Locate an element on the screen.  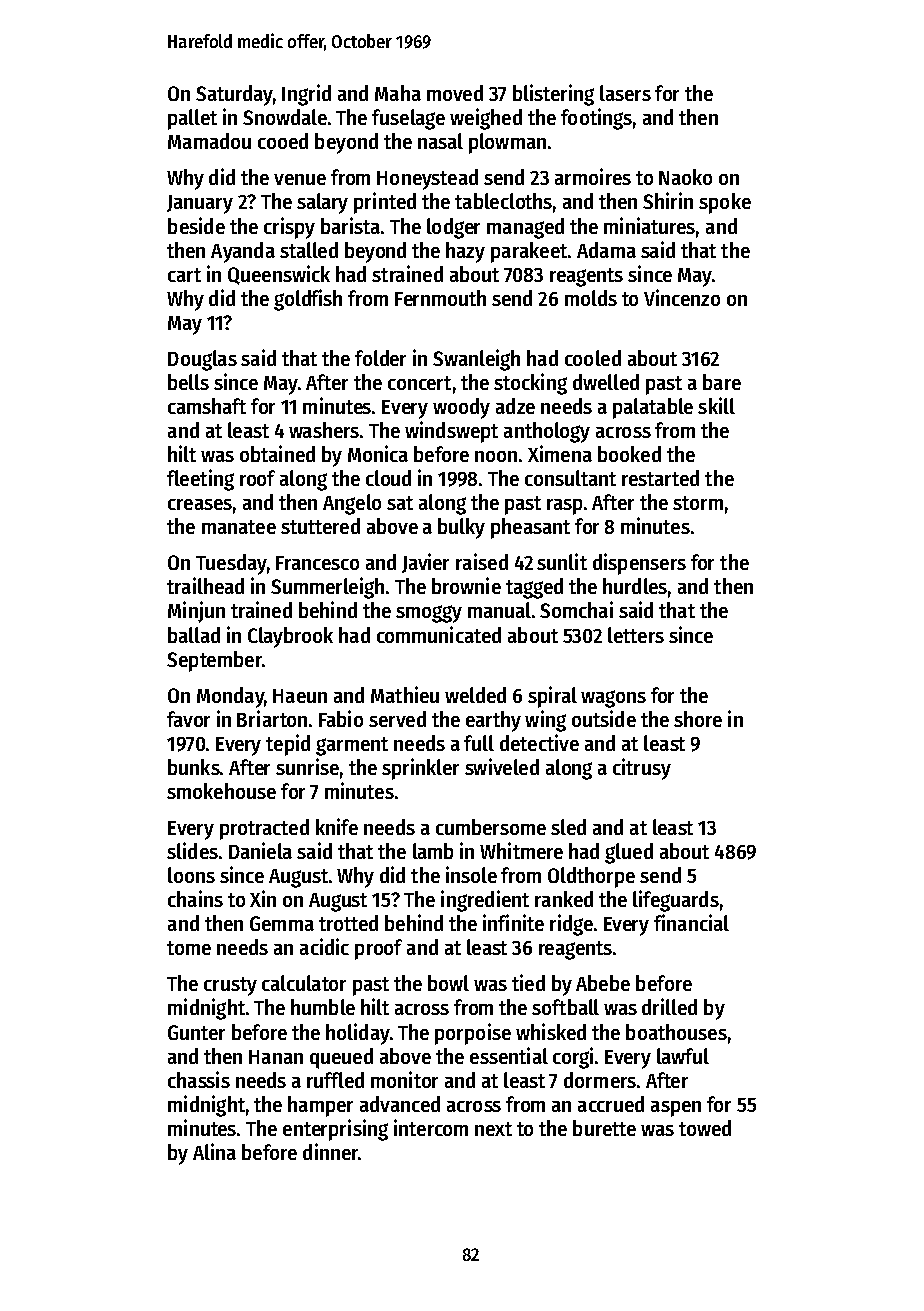
noon is located at coordinates (496, 456).
